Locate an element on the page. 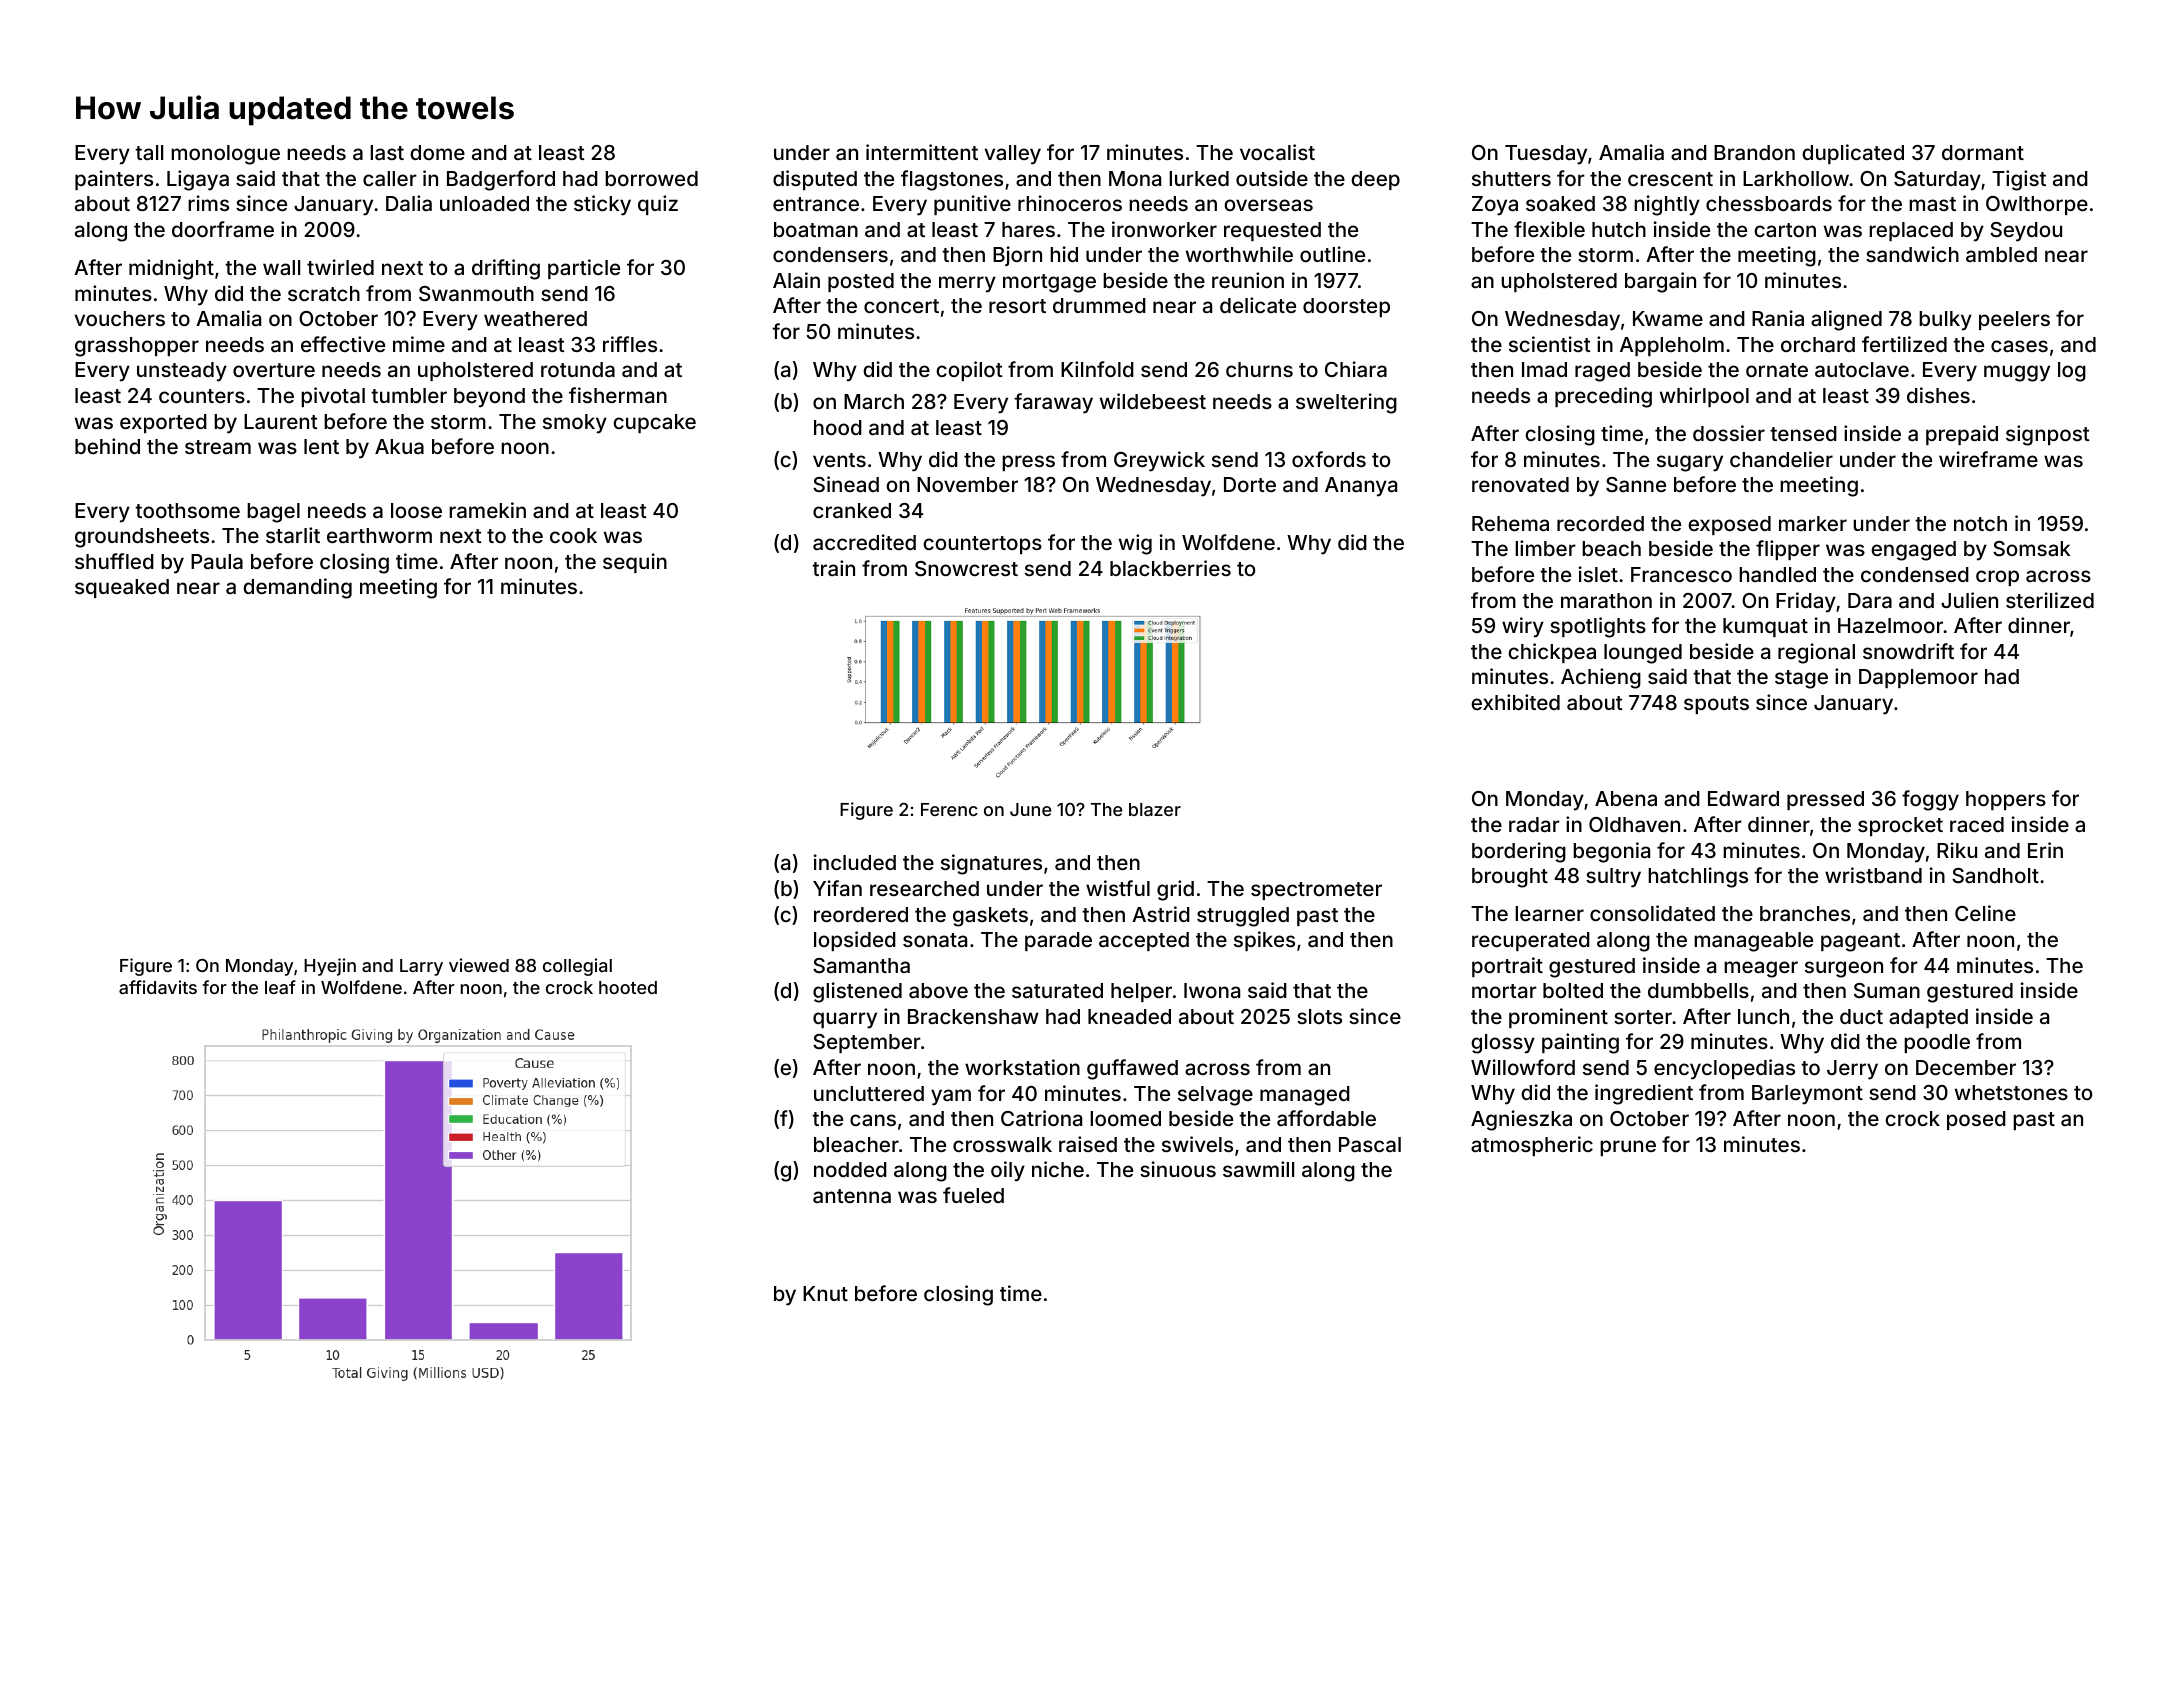 The height and width of the image is (1683, 2178). copilot is located at coordinates (969, 371).
